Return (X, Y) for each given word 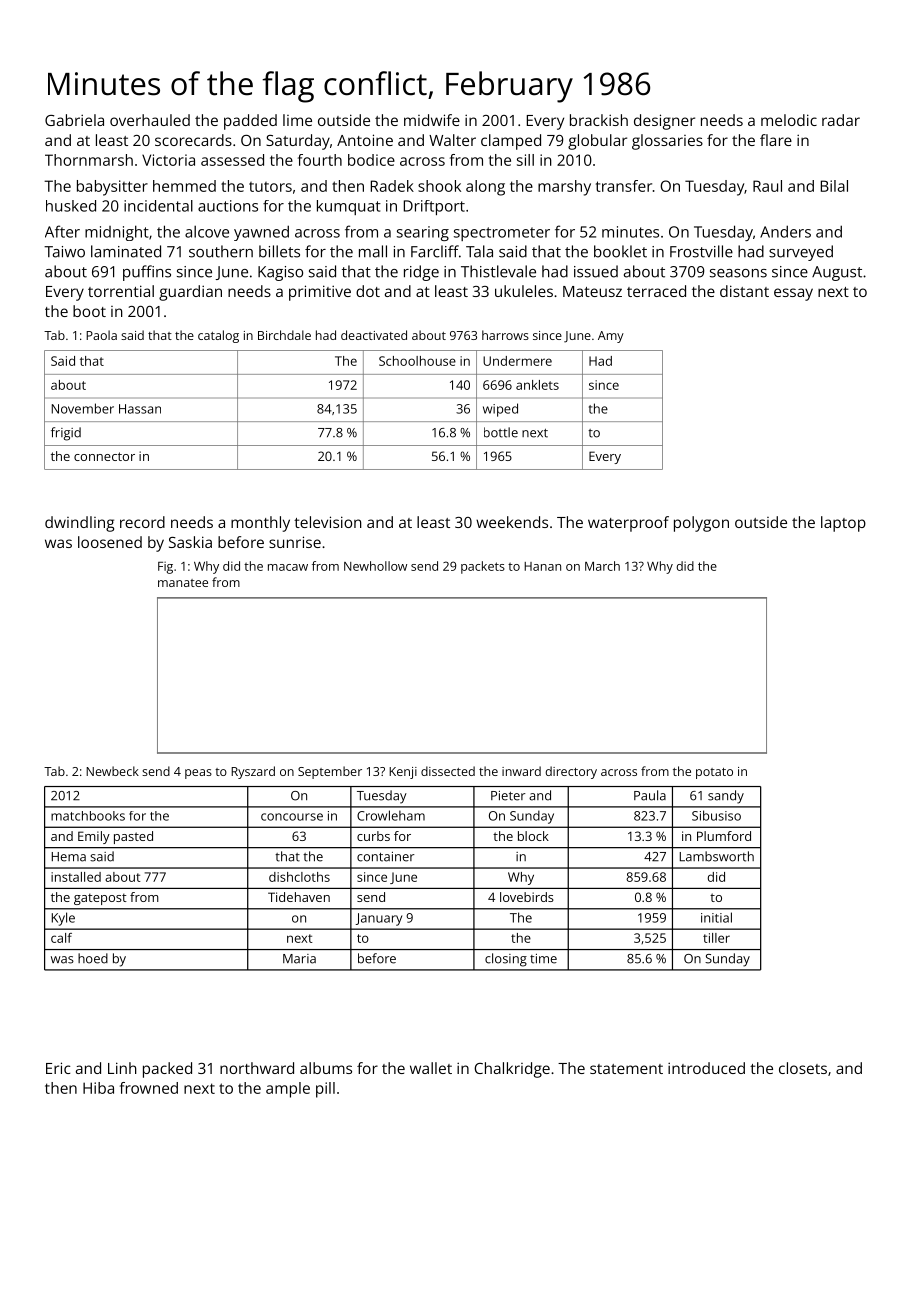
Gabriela (74, 120)
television (328, 522)
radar (841, 120)
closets (803, 1068)
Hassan (140, 409)
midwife (432, 120)
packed (167, 1070)
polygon (701, 524)
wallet (431, 1068)
